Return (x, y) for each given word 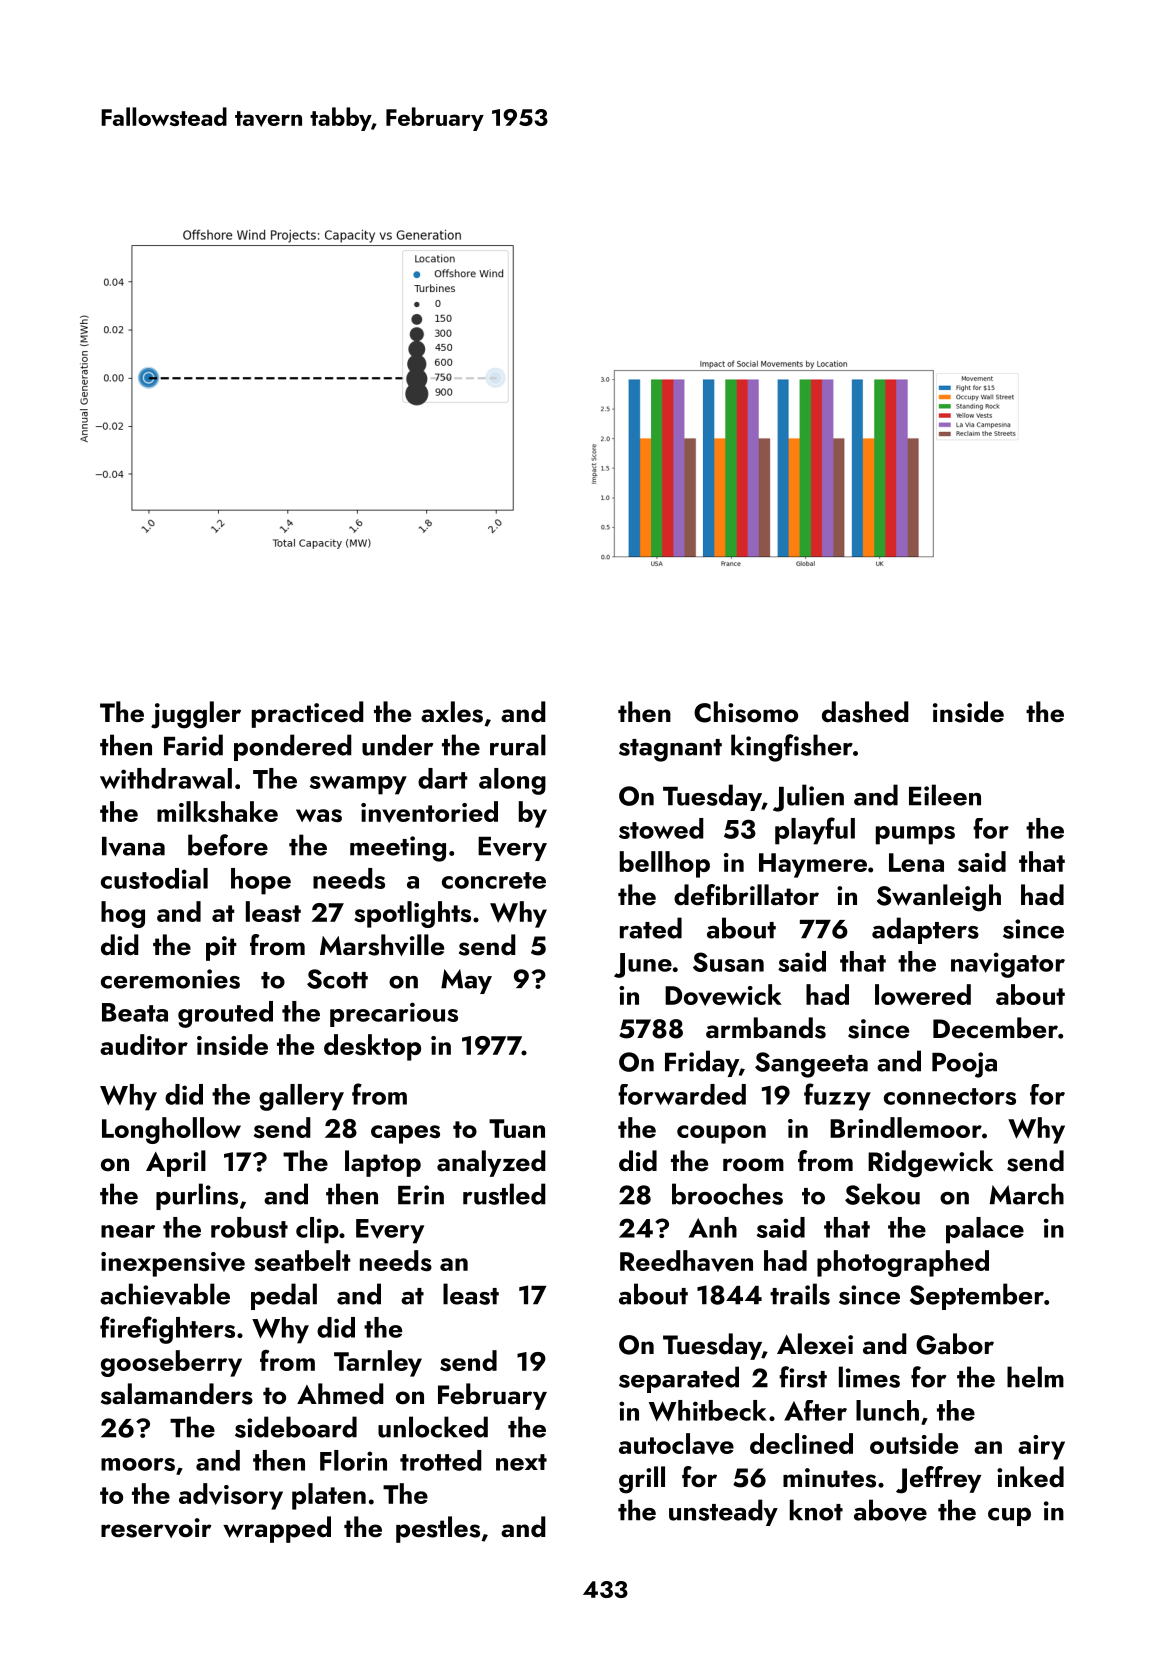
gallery (301, 1097)
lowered (923, 994)
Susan (728, 962)
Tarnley (378, 1363)
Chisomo (746, 712)
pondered (293, 747)
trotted (441, 1460)
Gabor (955, 1344)
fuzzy (837, 1097)
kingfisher (792, 748)
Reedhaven (686, 1261)
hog (123, 914)
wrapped (277, 1529)
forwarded (682, 1094)
